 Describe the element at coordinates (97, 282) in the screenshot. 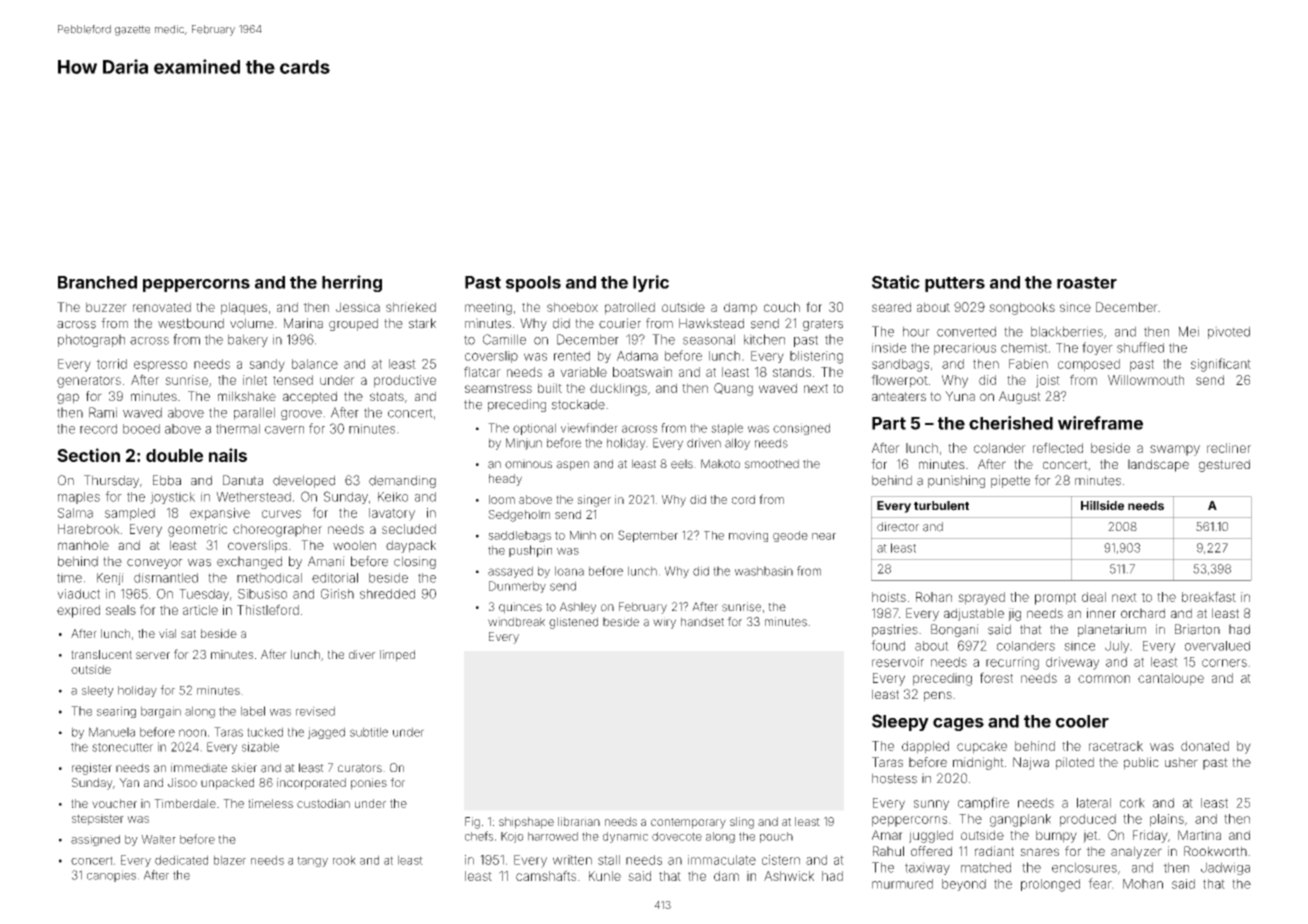

I see `Branched` at that location.
